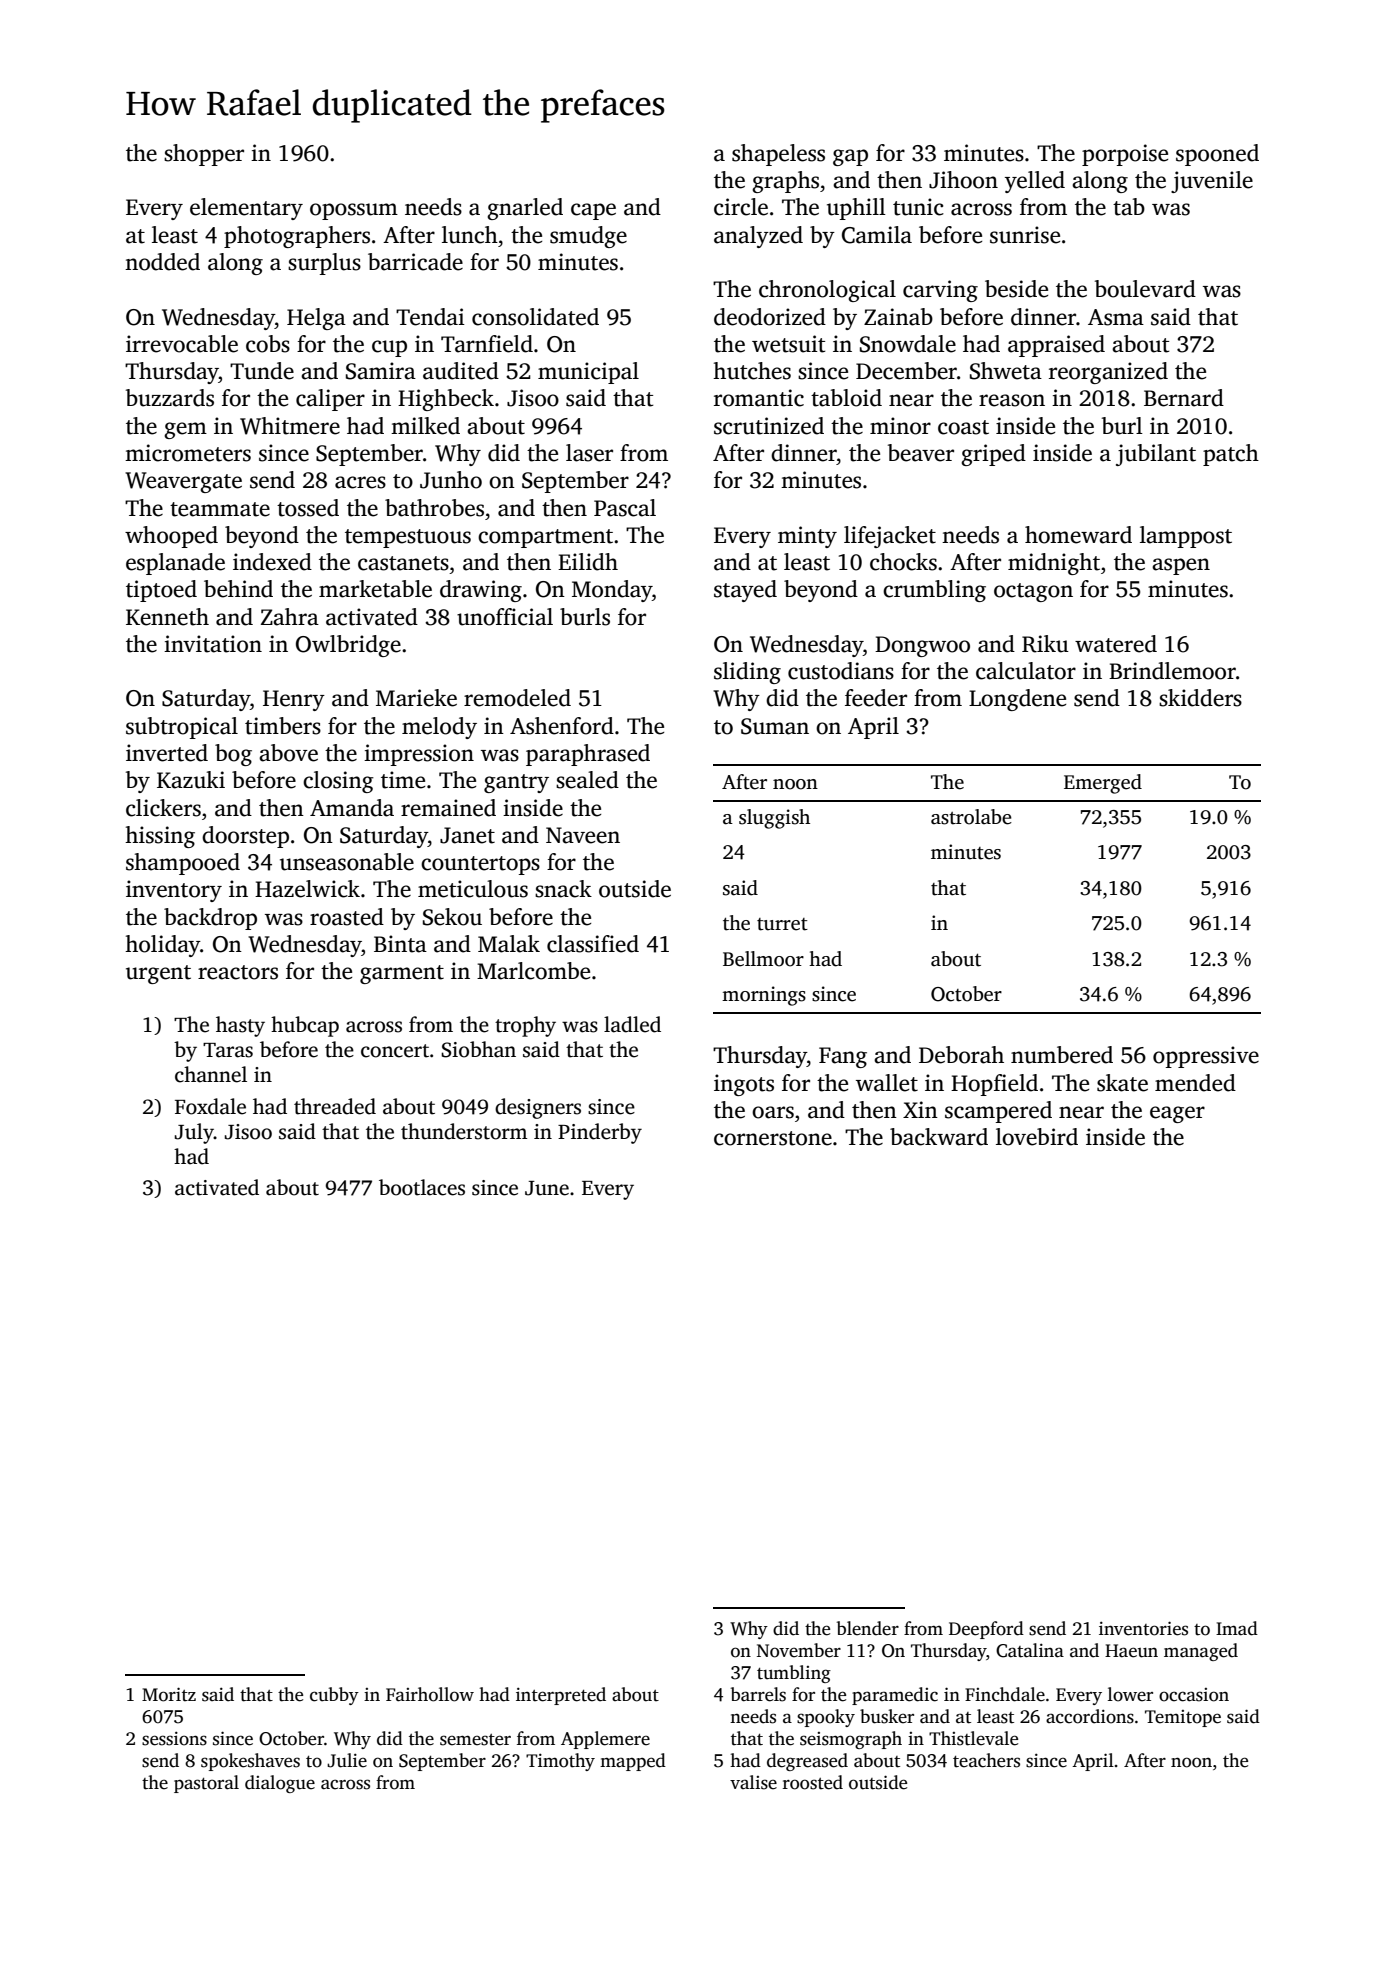  What do you see at coordinates (547, 1188) in the document?
I see `June` at bounding box center [547, 1188].
